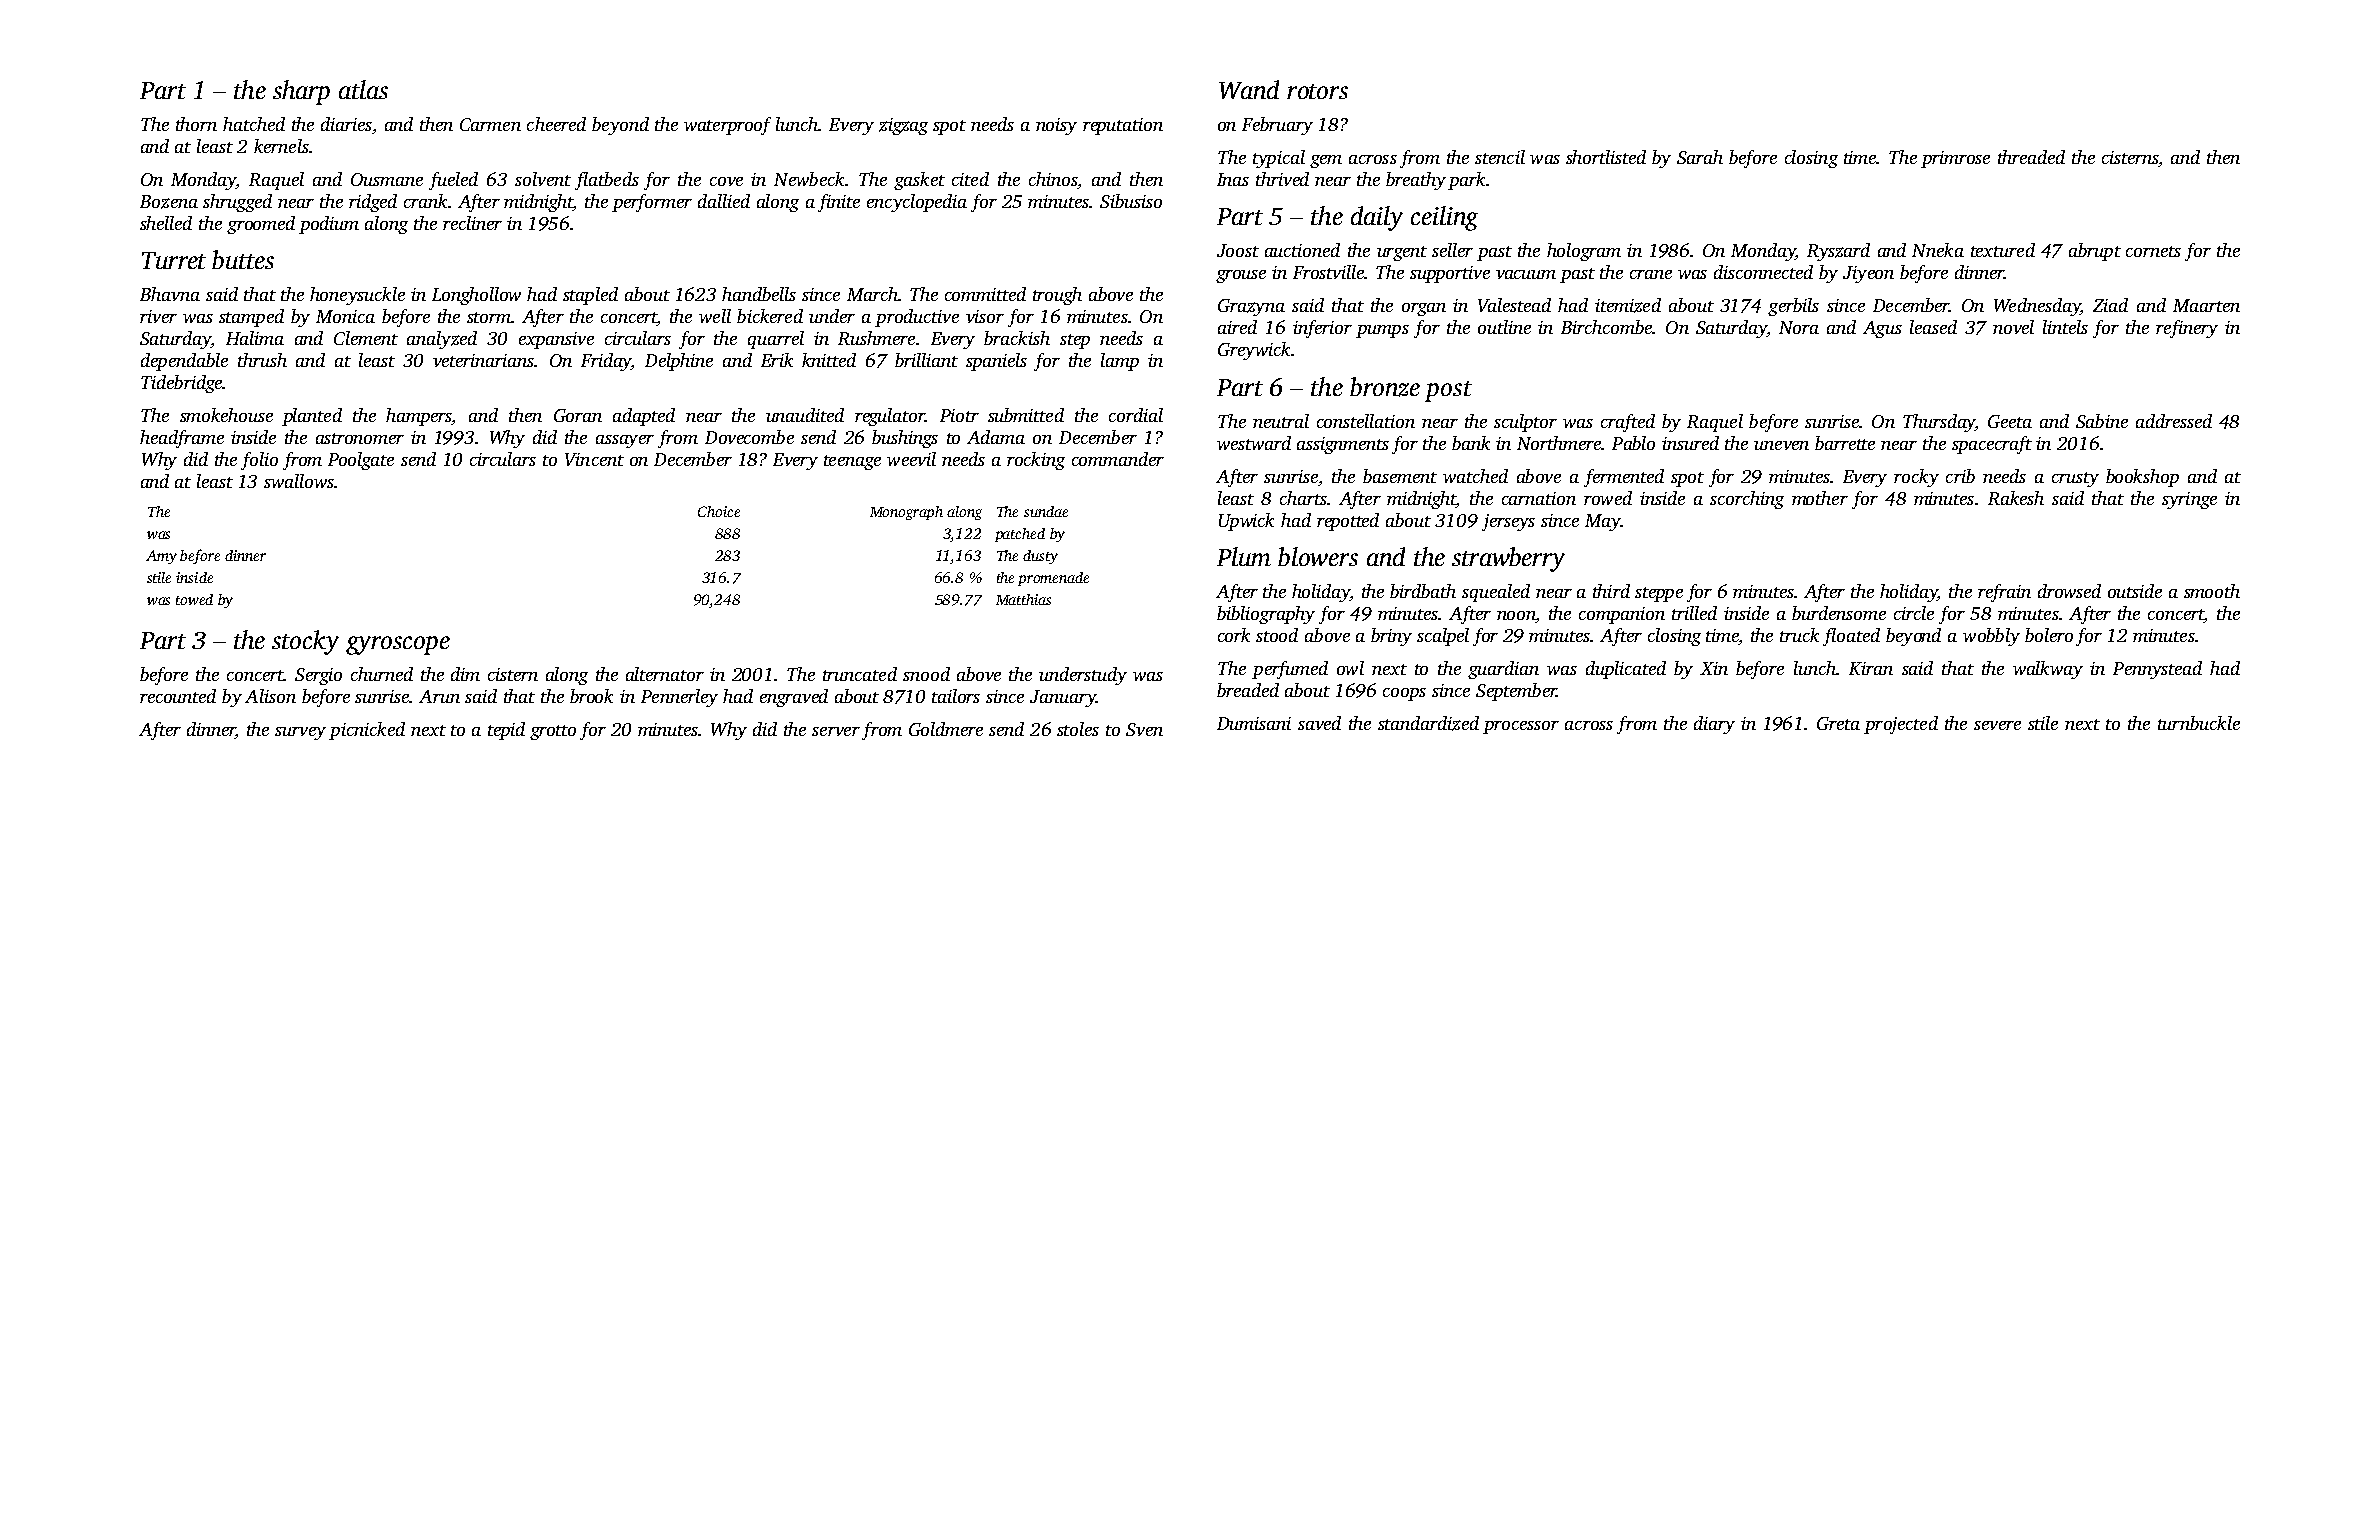 This screenshot has width=2380, height=1540. I want to click on Sarah, so click(1700, 157).
